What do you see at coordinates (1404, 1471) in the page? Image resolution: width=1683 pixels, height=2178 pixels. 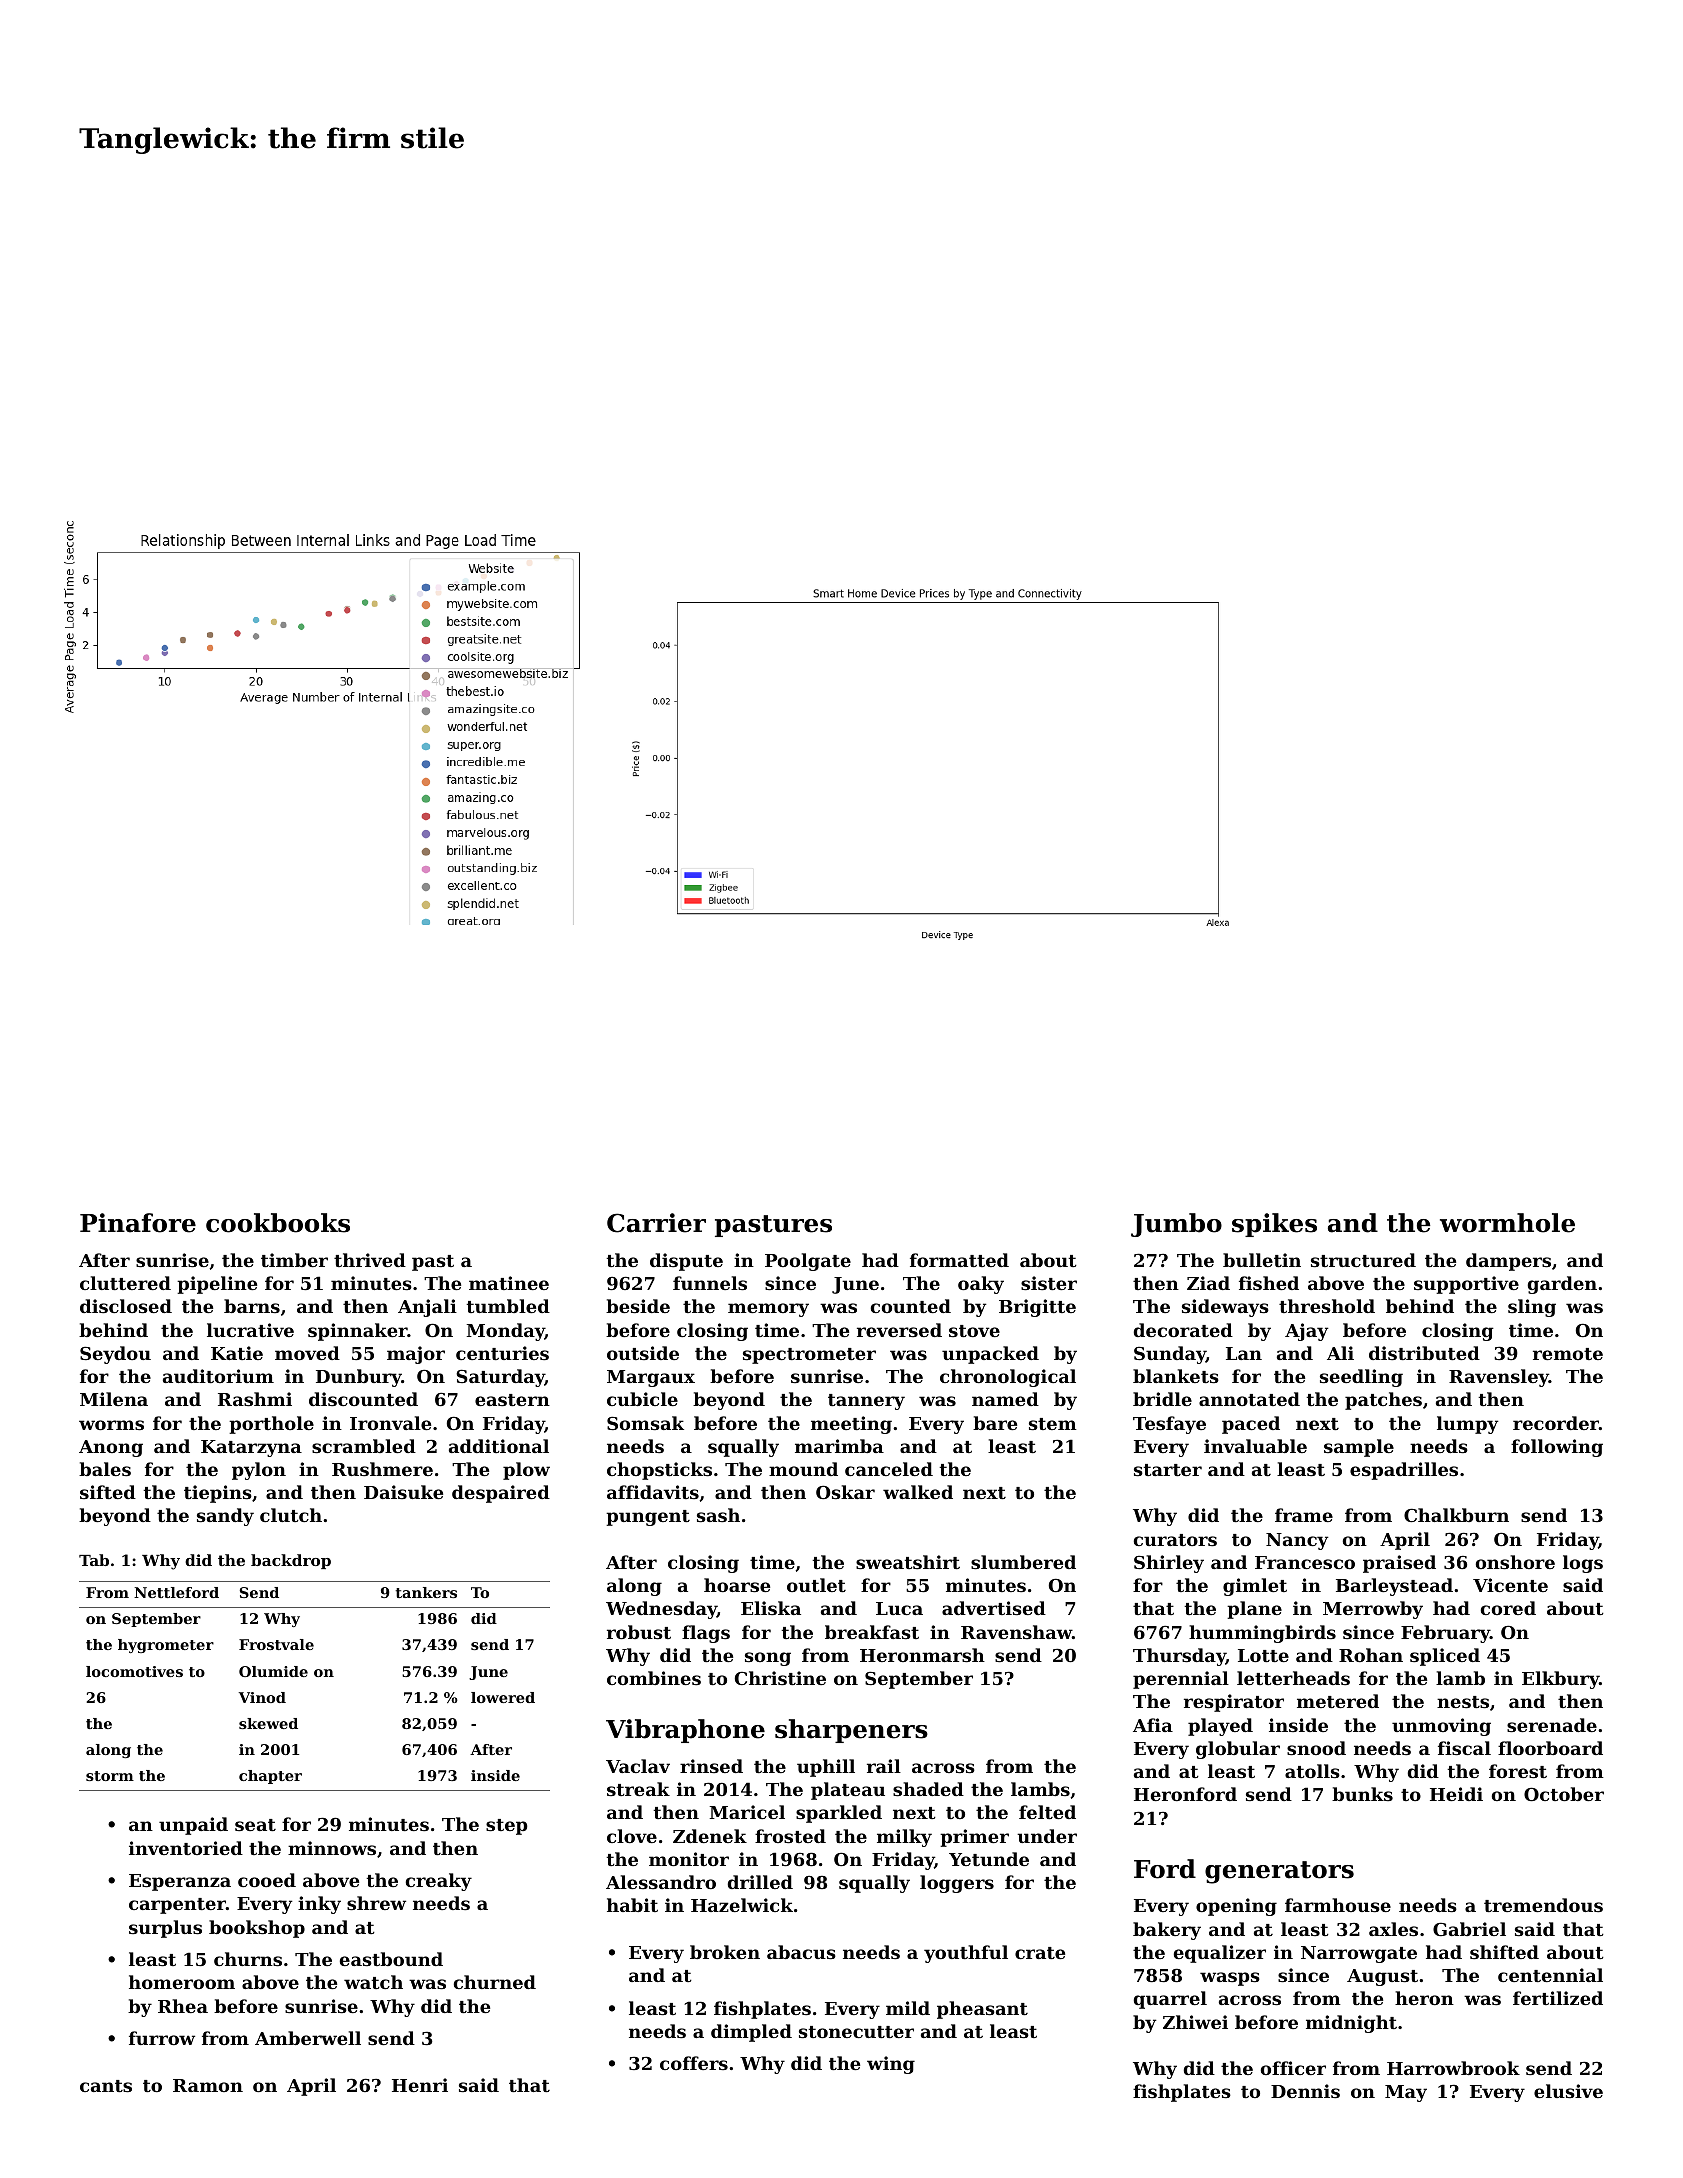 I see `espadrilles` at bounding box center [1404, 1471].
